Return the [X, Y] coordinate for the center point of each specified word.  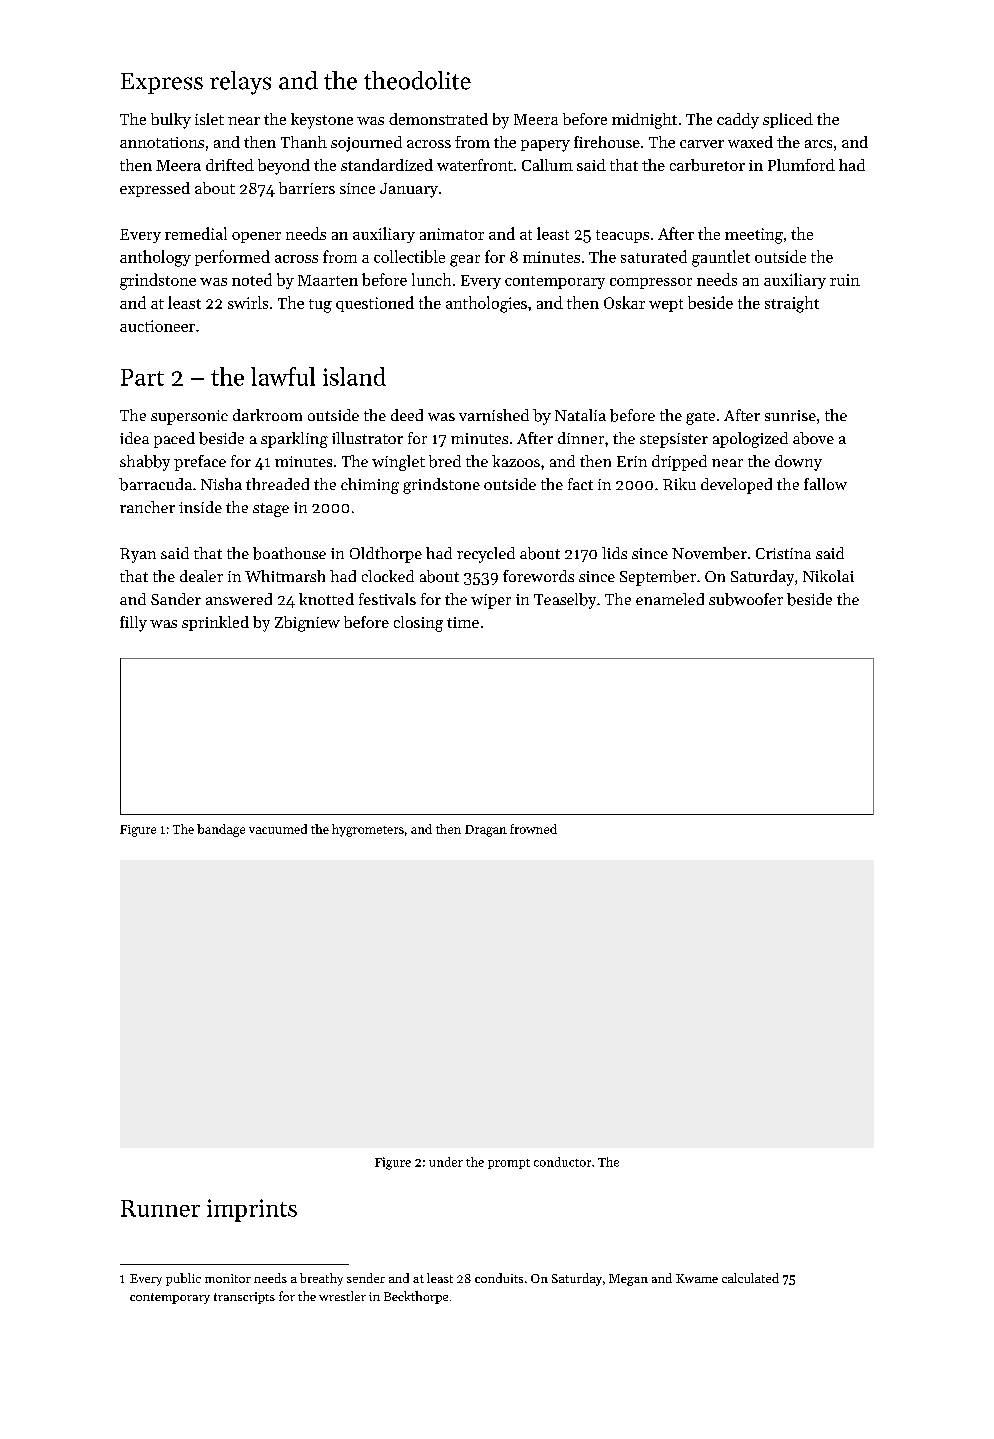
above [813, 438]
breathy [321, 1279]
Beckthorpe [416, 1297]
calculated [750, 1278]
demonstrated [438, 119]
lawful [283, 376]
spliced [788, 120]
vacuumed [278, 829]
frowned [533, 829]
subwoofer [746, 599]
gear [465, 261]
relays [240, 83]
